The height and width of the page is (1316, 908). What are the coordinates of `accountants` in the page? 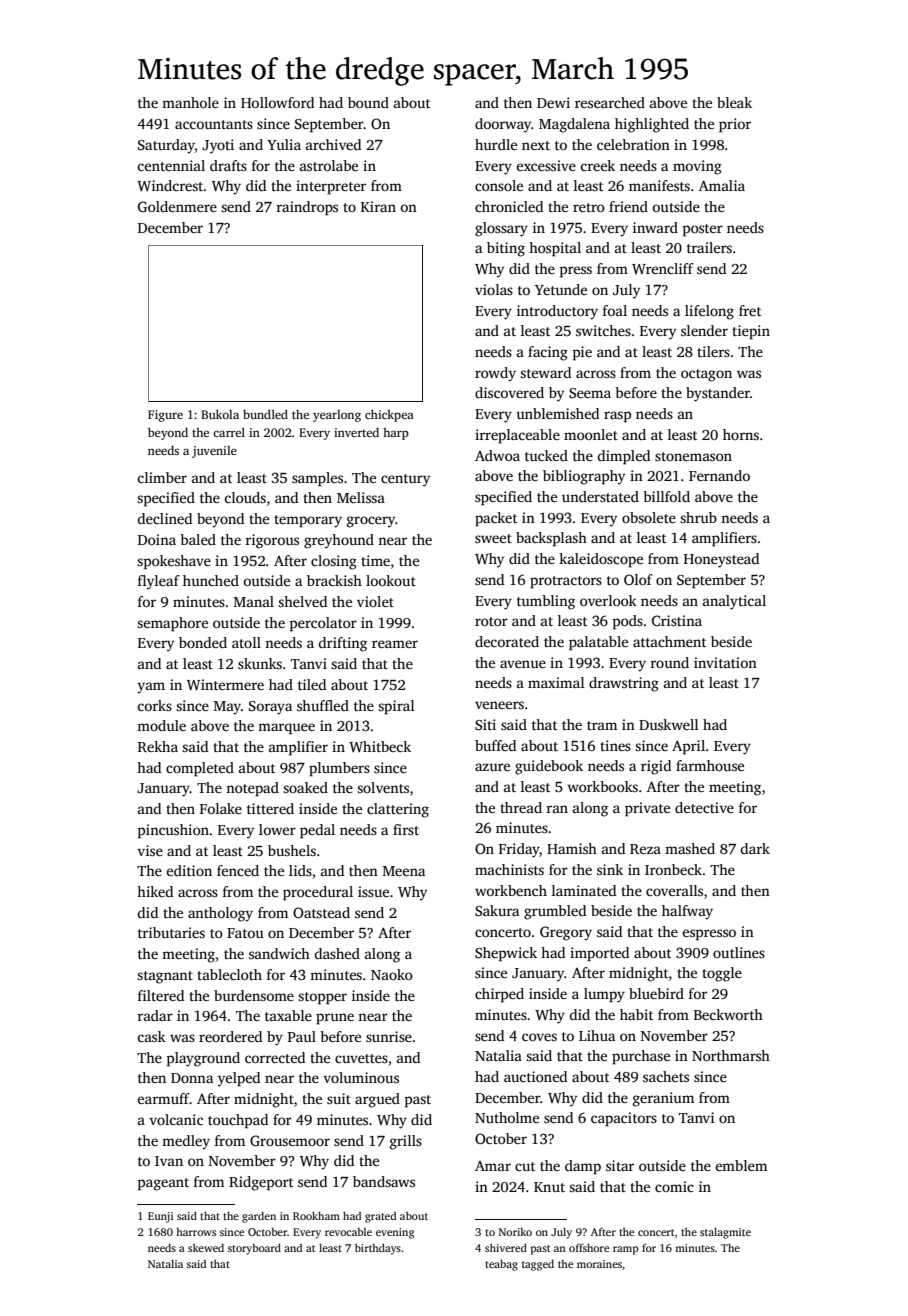 It's located at (214, 124).
